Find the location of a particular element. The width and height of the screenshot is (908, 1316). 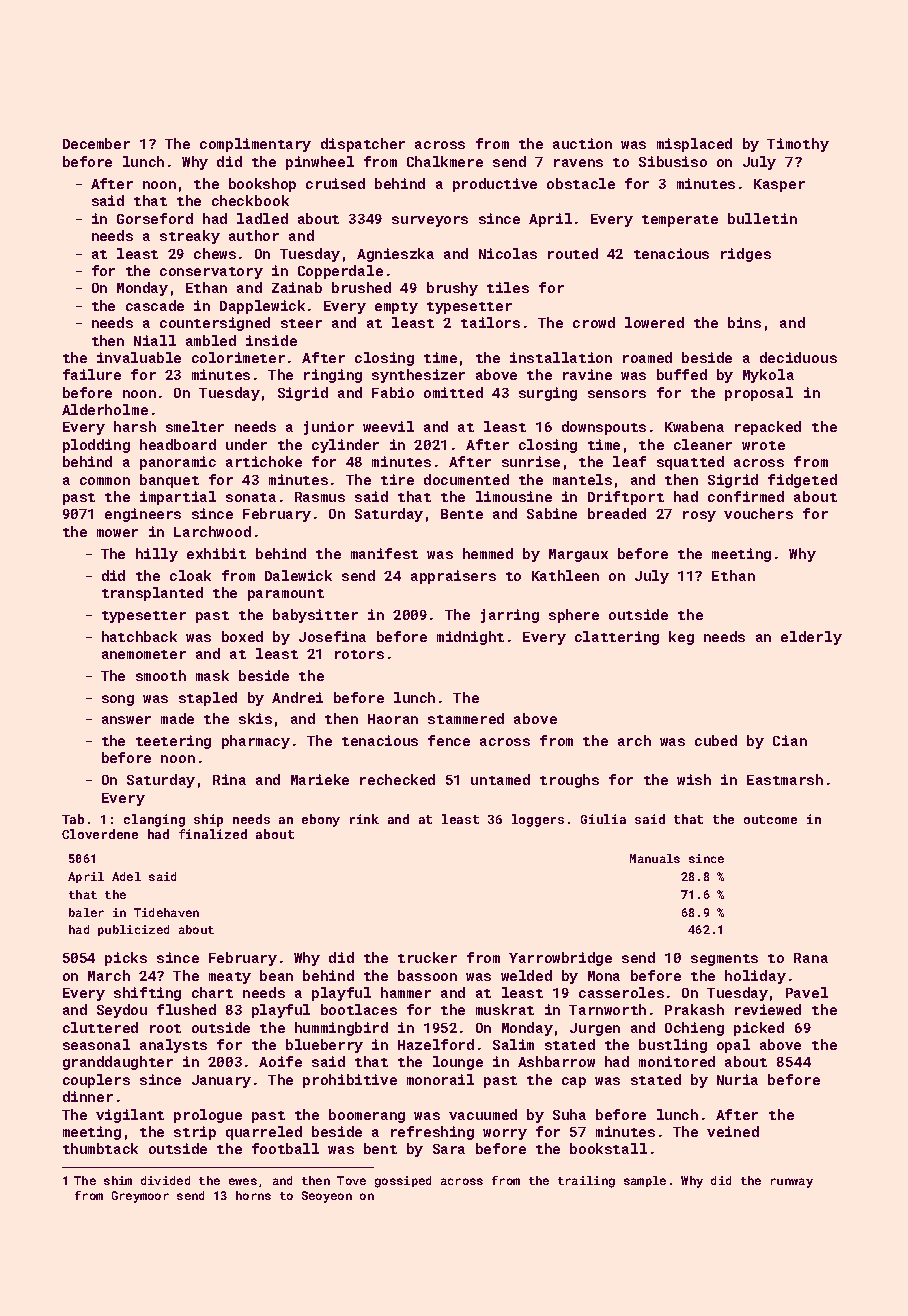

sensors is located at coordinates (617, 394).
